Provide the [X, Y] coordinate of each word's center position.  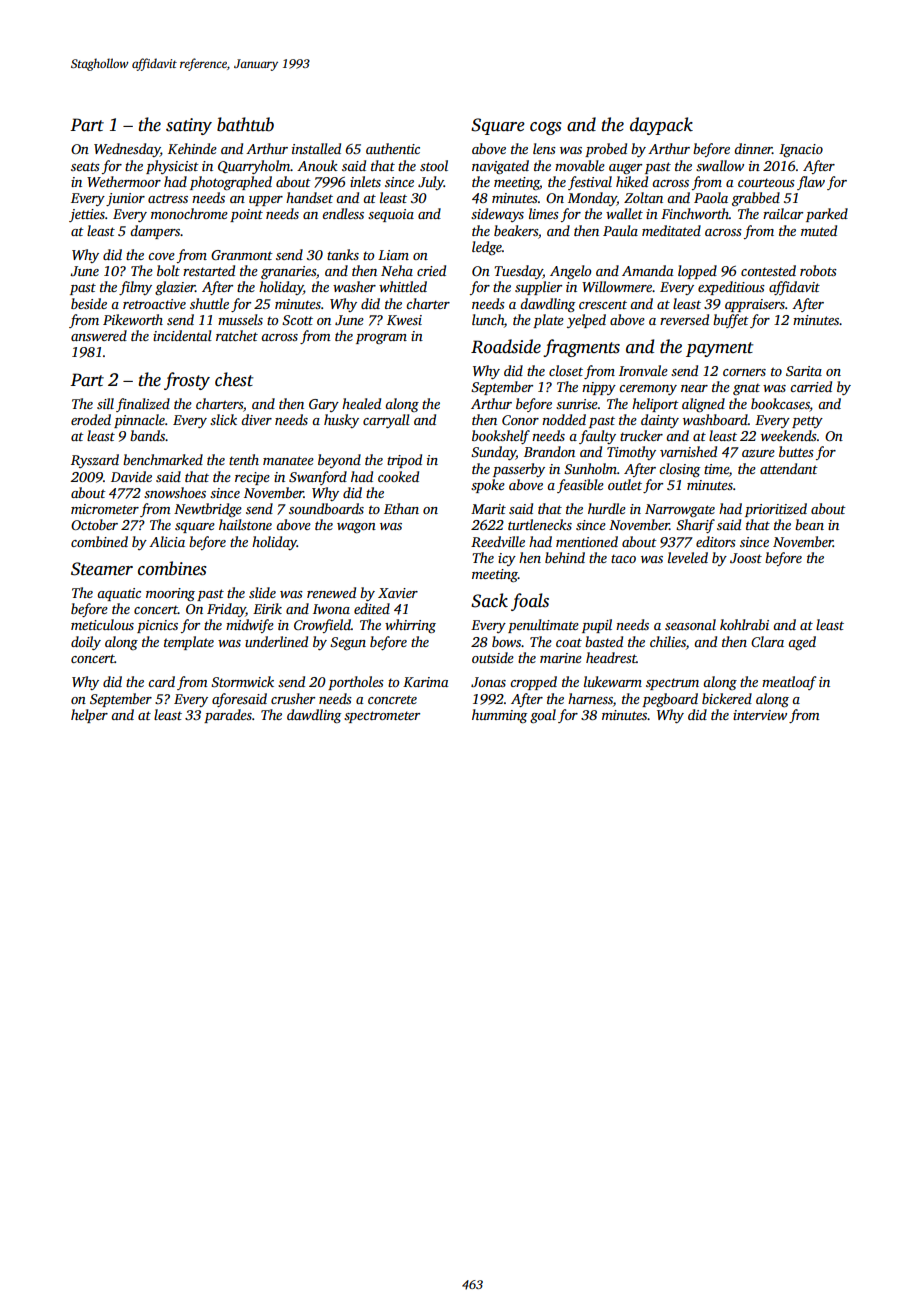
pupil [597, 626]
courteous [766, 182]
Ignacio [801, 150]
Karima [426, 682]
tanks [343, 254]
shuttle [209, 303]
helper [89, 716]
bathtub [245, 124]
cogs [546, 128]
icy [507, 559]
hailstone [245, 524]
